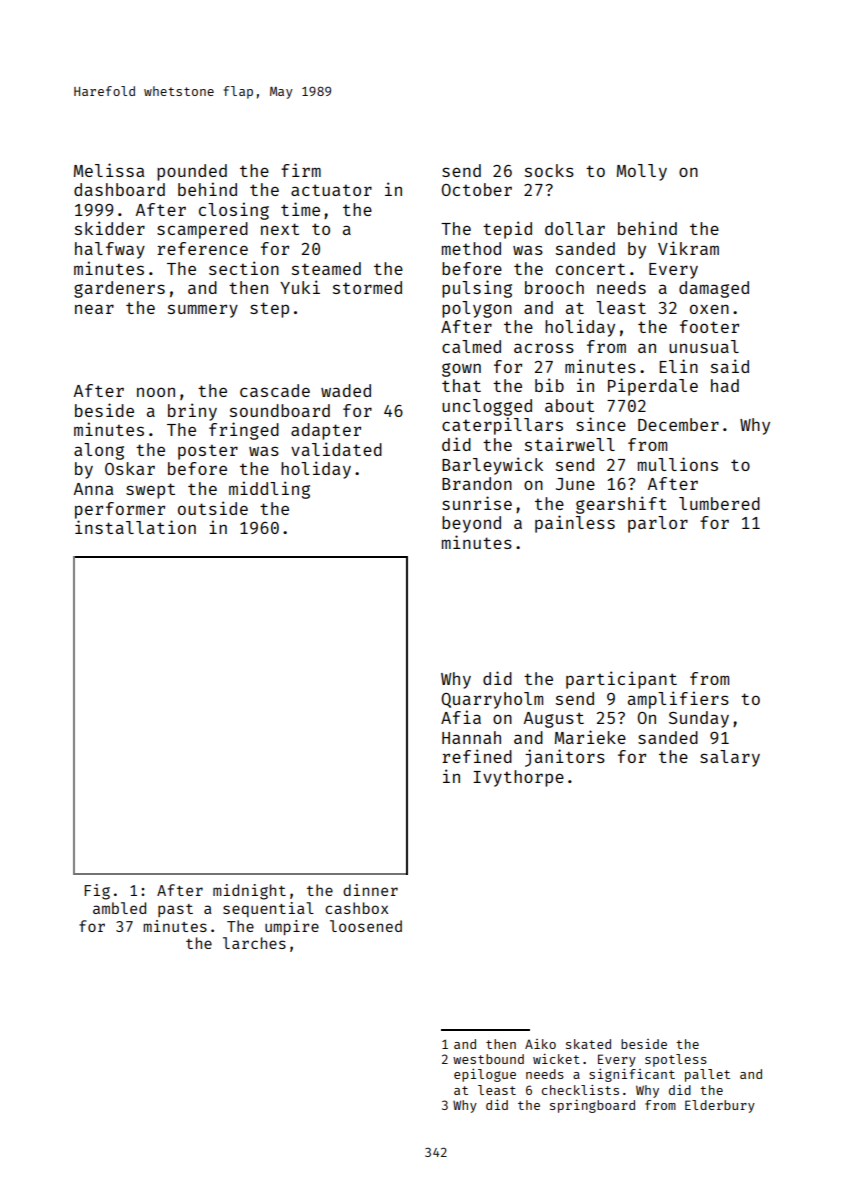 This screenshot has height=1204, width=849. I want to click on firm, so click(301, 170).
